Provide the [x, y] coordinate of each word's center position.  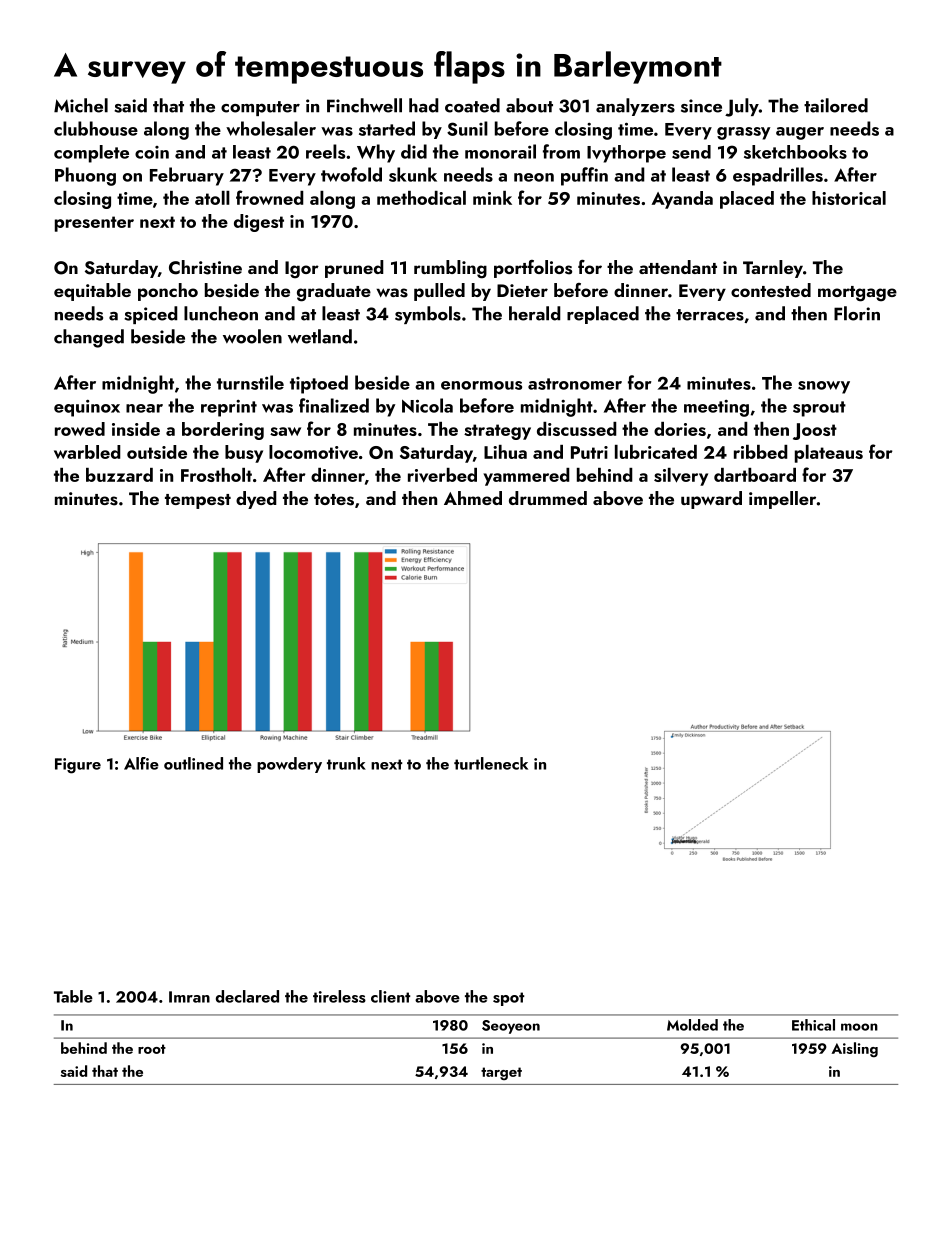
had [424, 105]
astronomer [575, 384]
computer [260, 108]
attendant [678, 267]
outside [157, 452]
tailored [836, 105]
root [152, 1049]
